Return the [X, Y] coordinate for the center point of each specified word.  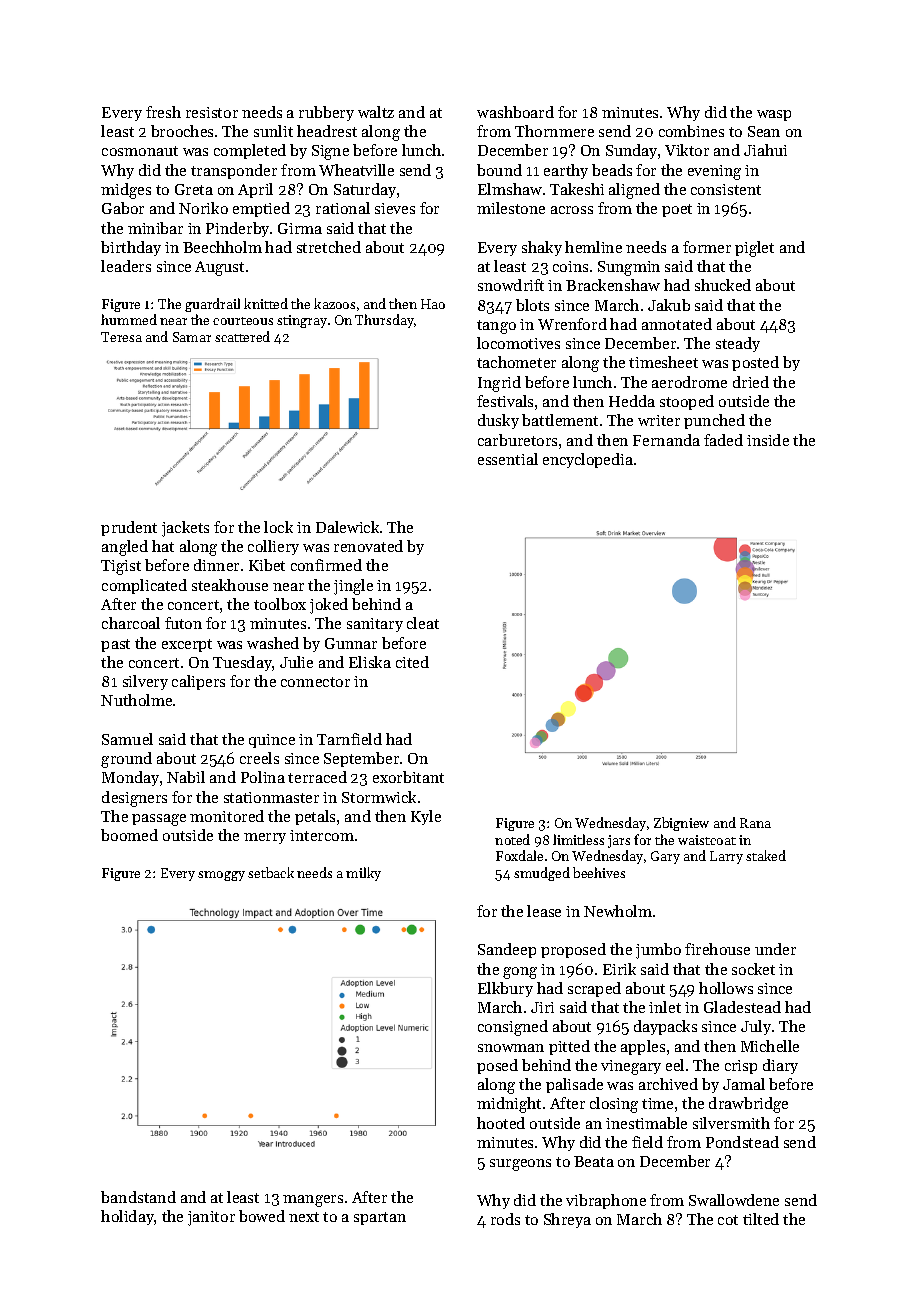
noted [512, 839]
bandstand [138, 1197]
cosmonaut [140, 151]
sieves [395, 208]
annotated [677, 324]
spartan [380, 1218]
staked [766, 855]
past [115, 645]
